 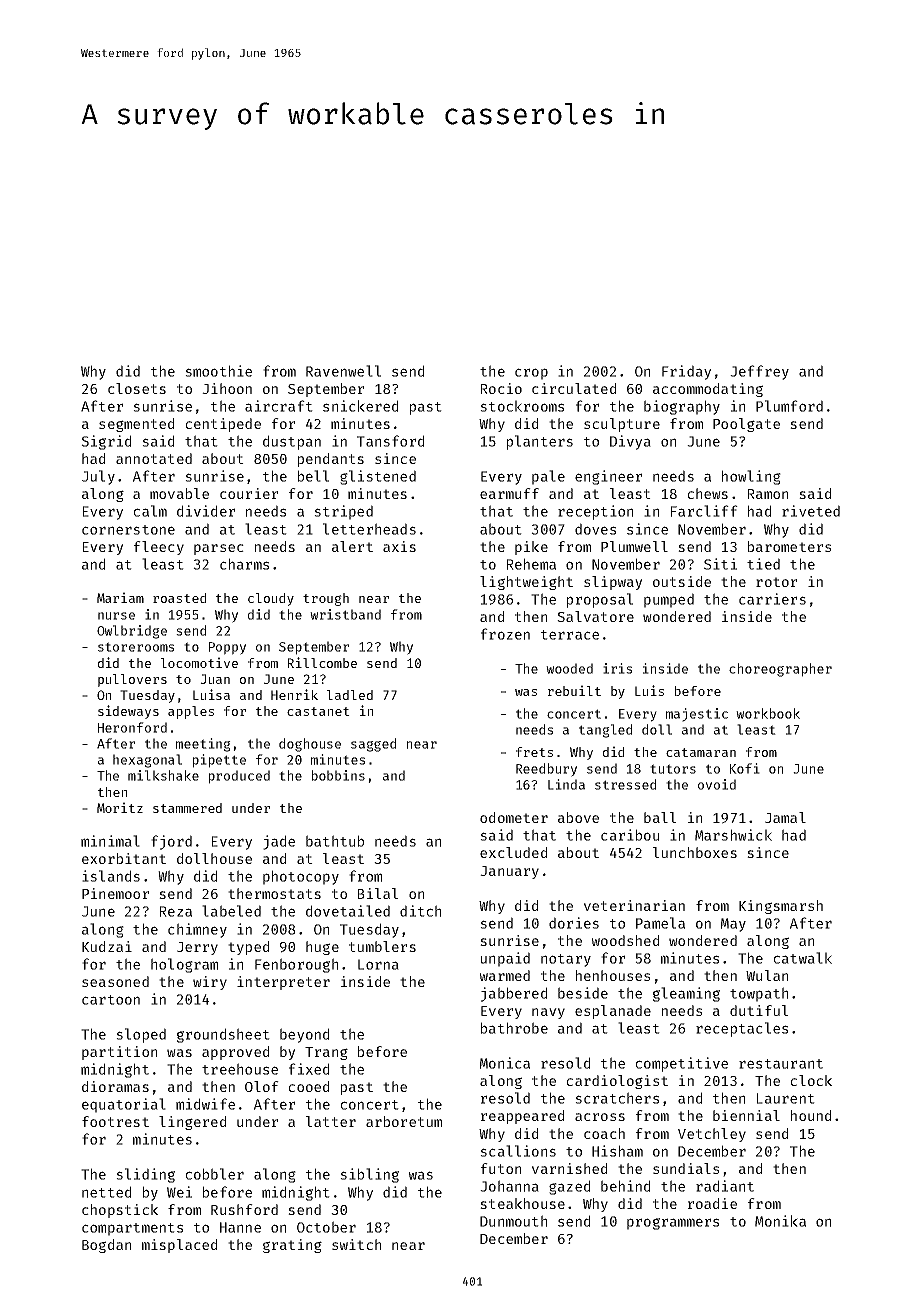 I want to click on scallions, so click(x=518, y=1151).
